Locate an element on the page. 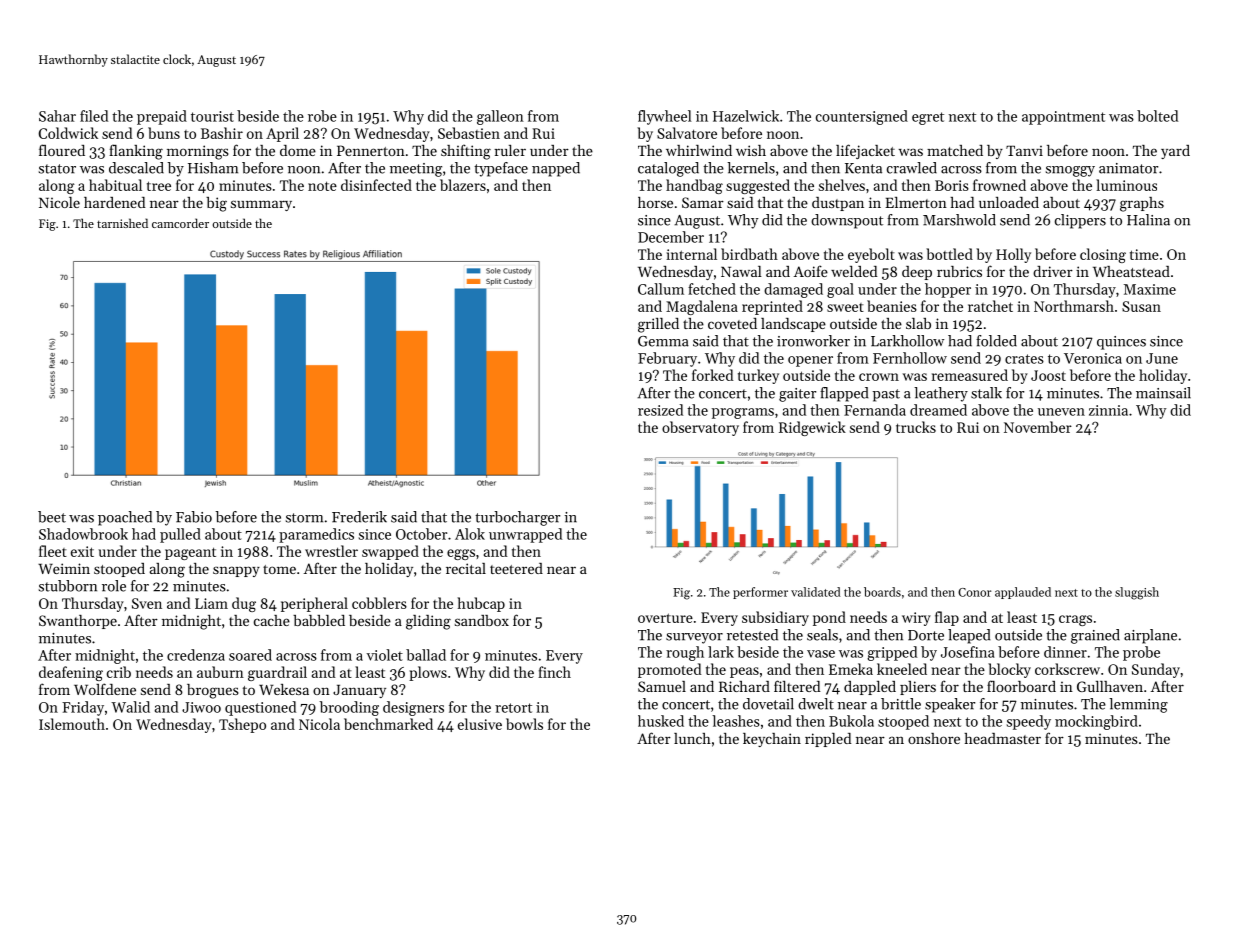 This page has height=952, width=1233. camcorder is located at coordinates (180, 223).
